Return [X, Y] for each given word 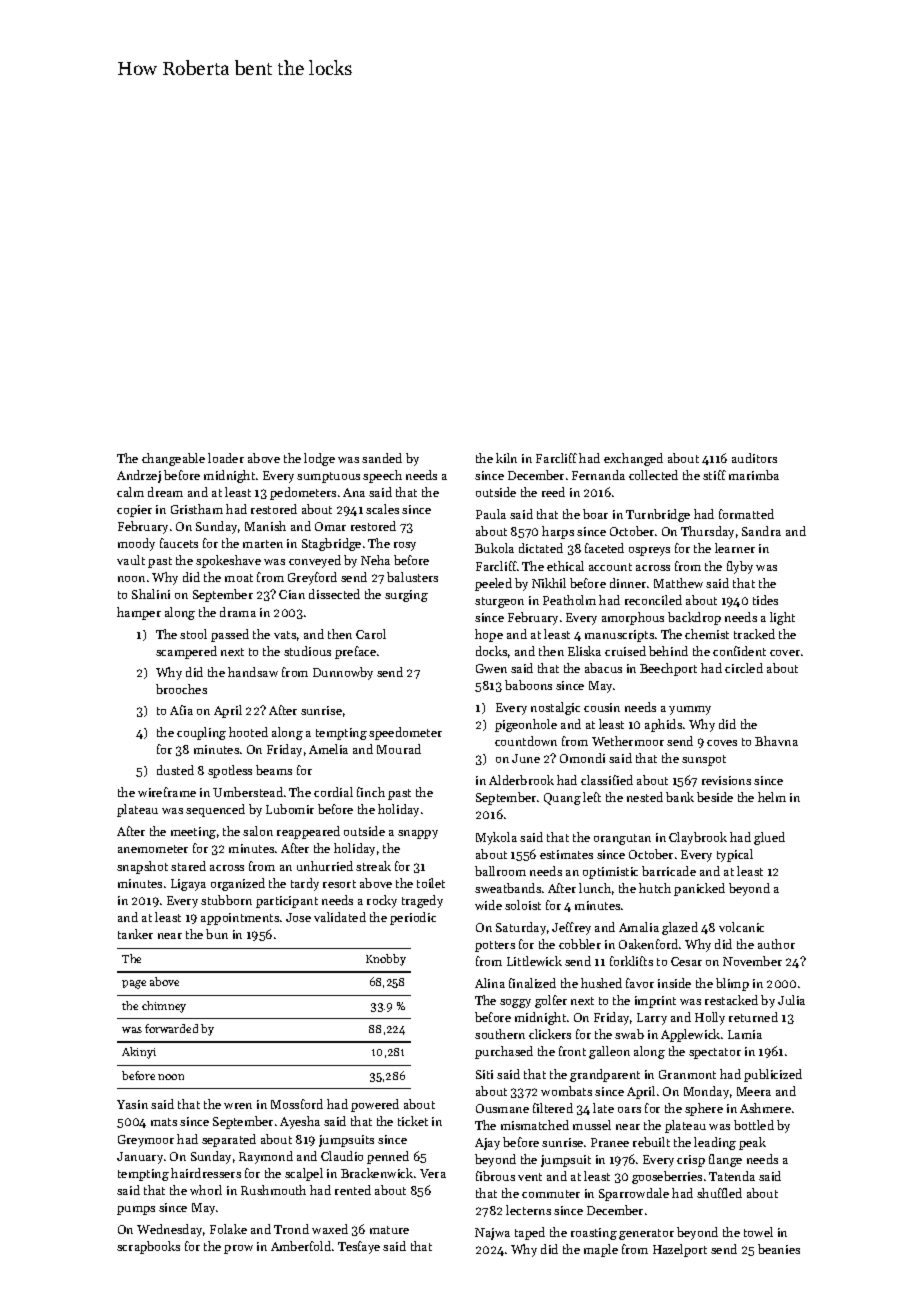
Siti [484, 1074]
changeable [173, 459]
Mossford [297, 1104]
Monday [706, 1092]
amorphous [633, 618]
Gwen [491, 668]
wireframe [167, 792]
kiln [506, 458]
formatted [746, 514]
